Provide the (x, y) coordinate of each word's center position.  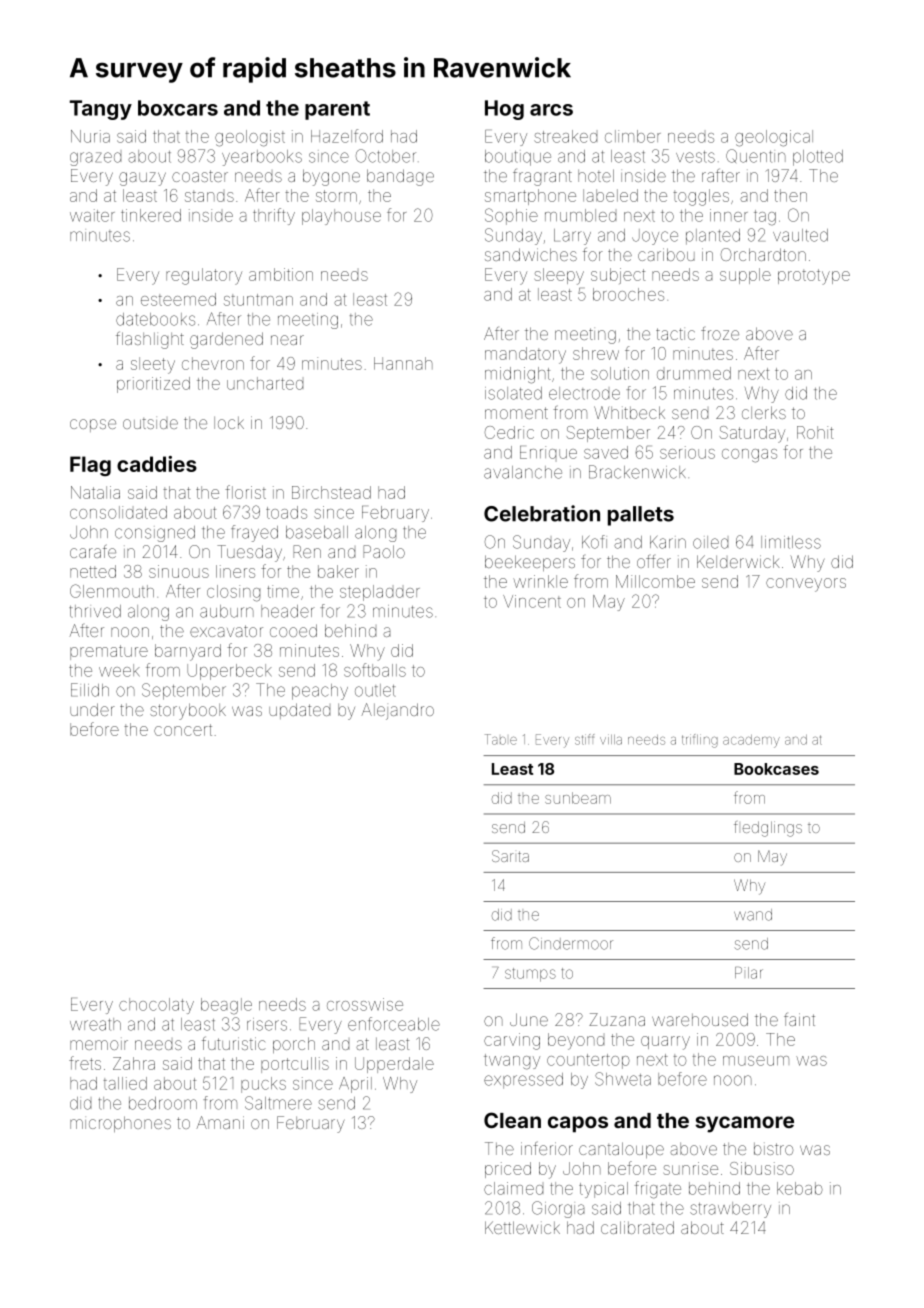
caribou (666, 254)
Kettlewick (522, 1227)
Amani (220, 1122)
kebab (800, 1188)
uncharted (265, 383)
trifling (700, 741)
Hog (504, 110)
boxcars (178, 108)
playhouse (341, 217)
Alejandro (397, 711)
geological (774, 138)
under (92, 709)
